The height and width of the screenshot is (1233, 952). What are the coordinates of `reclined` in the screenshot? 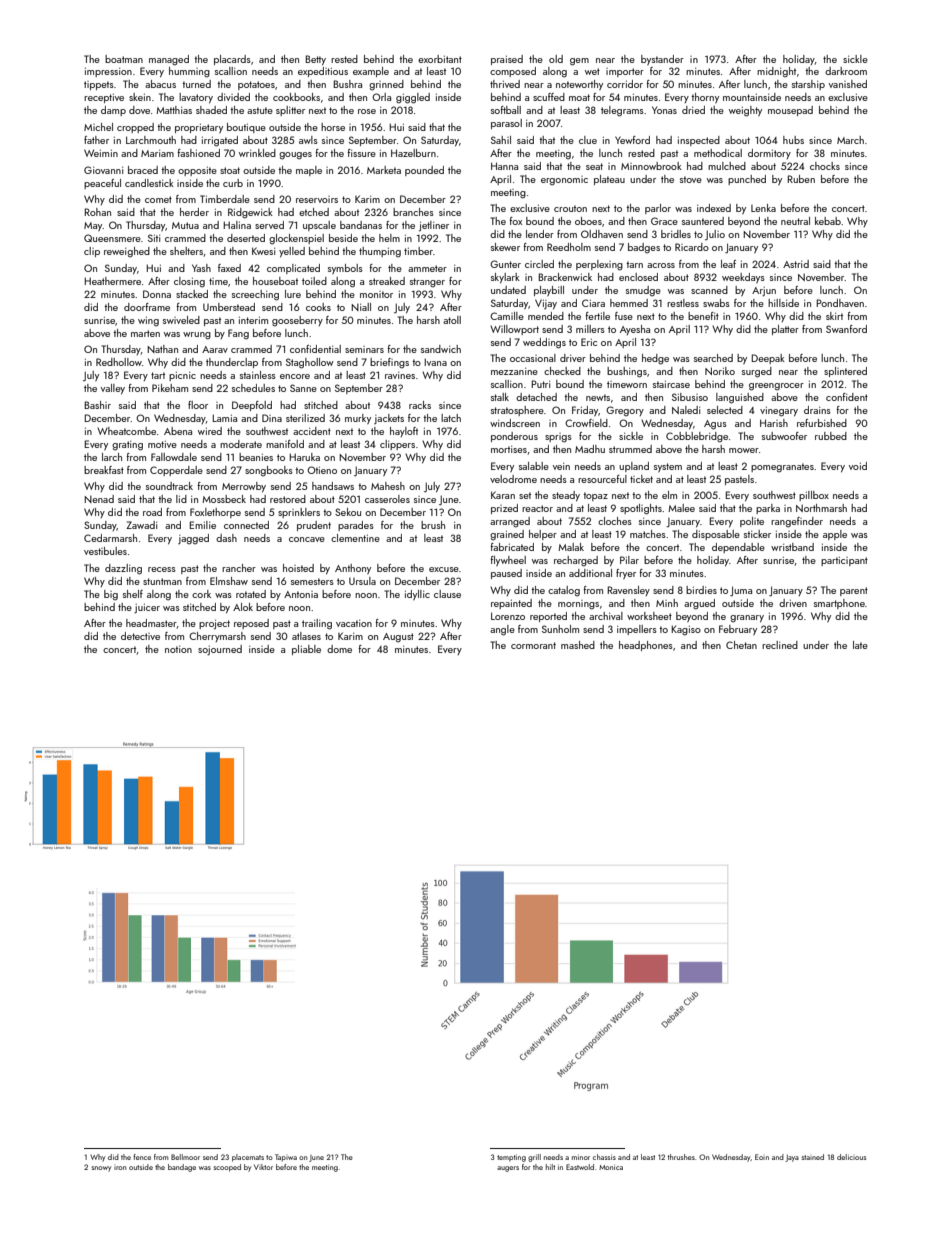 It's located at (780, 645).
